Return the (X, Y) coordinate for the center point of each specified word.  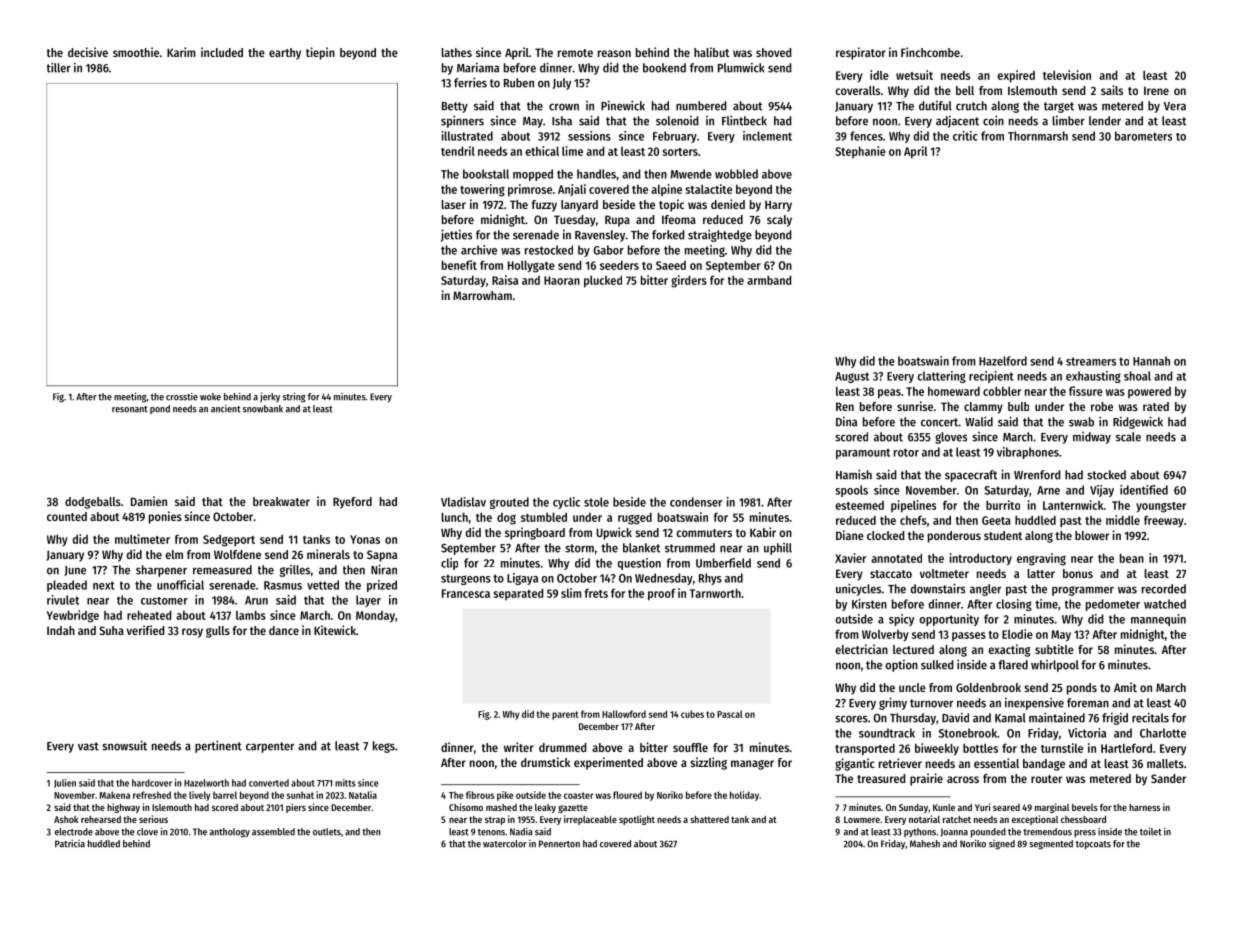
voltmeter (944, 573)
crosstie (182, 396)
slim (571, 593)
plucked (603, 281)
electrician (861, 649)
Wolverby (885, 635)
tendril (458, 151)
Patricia (70, 843)
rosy (192, 633)
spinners (462, 121)
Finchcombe (930, 52)
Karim (181, 52)
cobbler (1002, 391)
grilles (294, 571)
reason (614, 53)
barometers (1143, 136)
